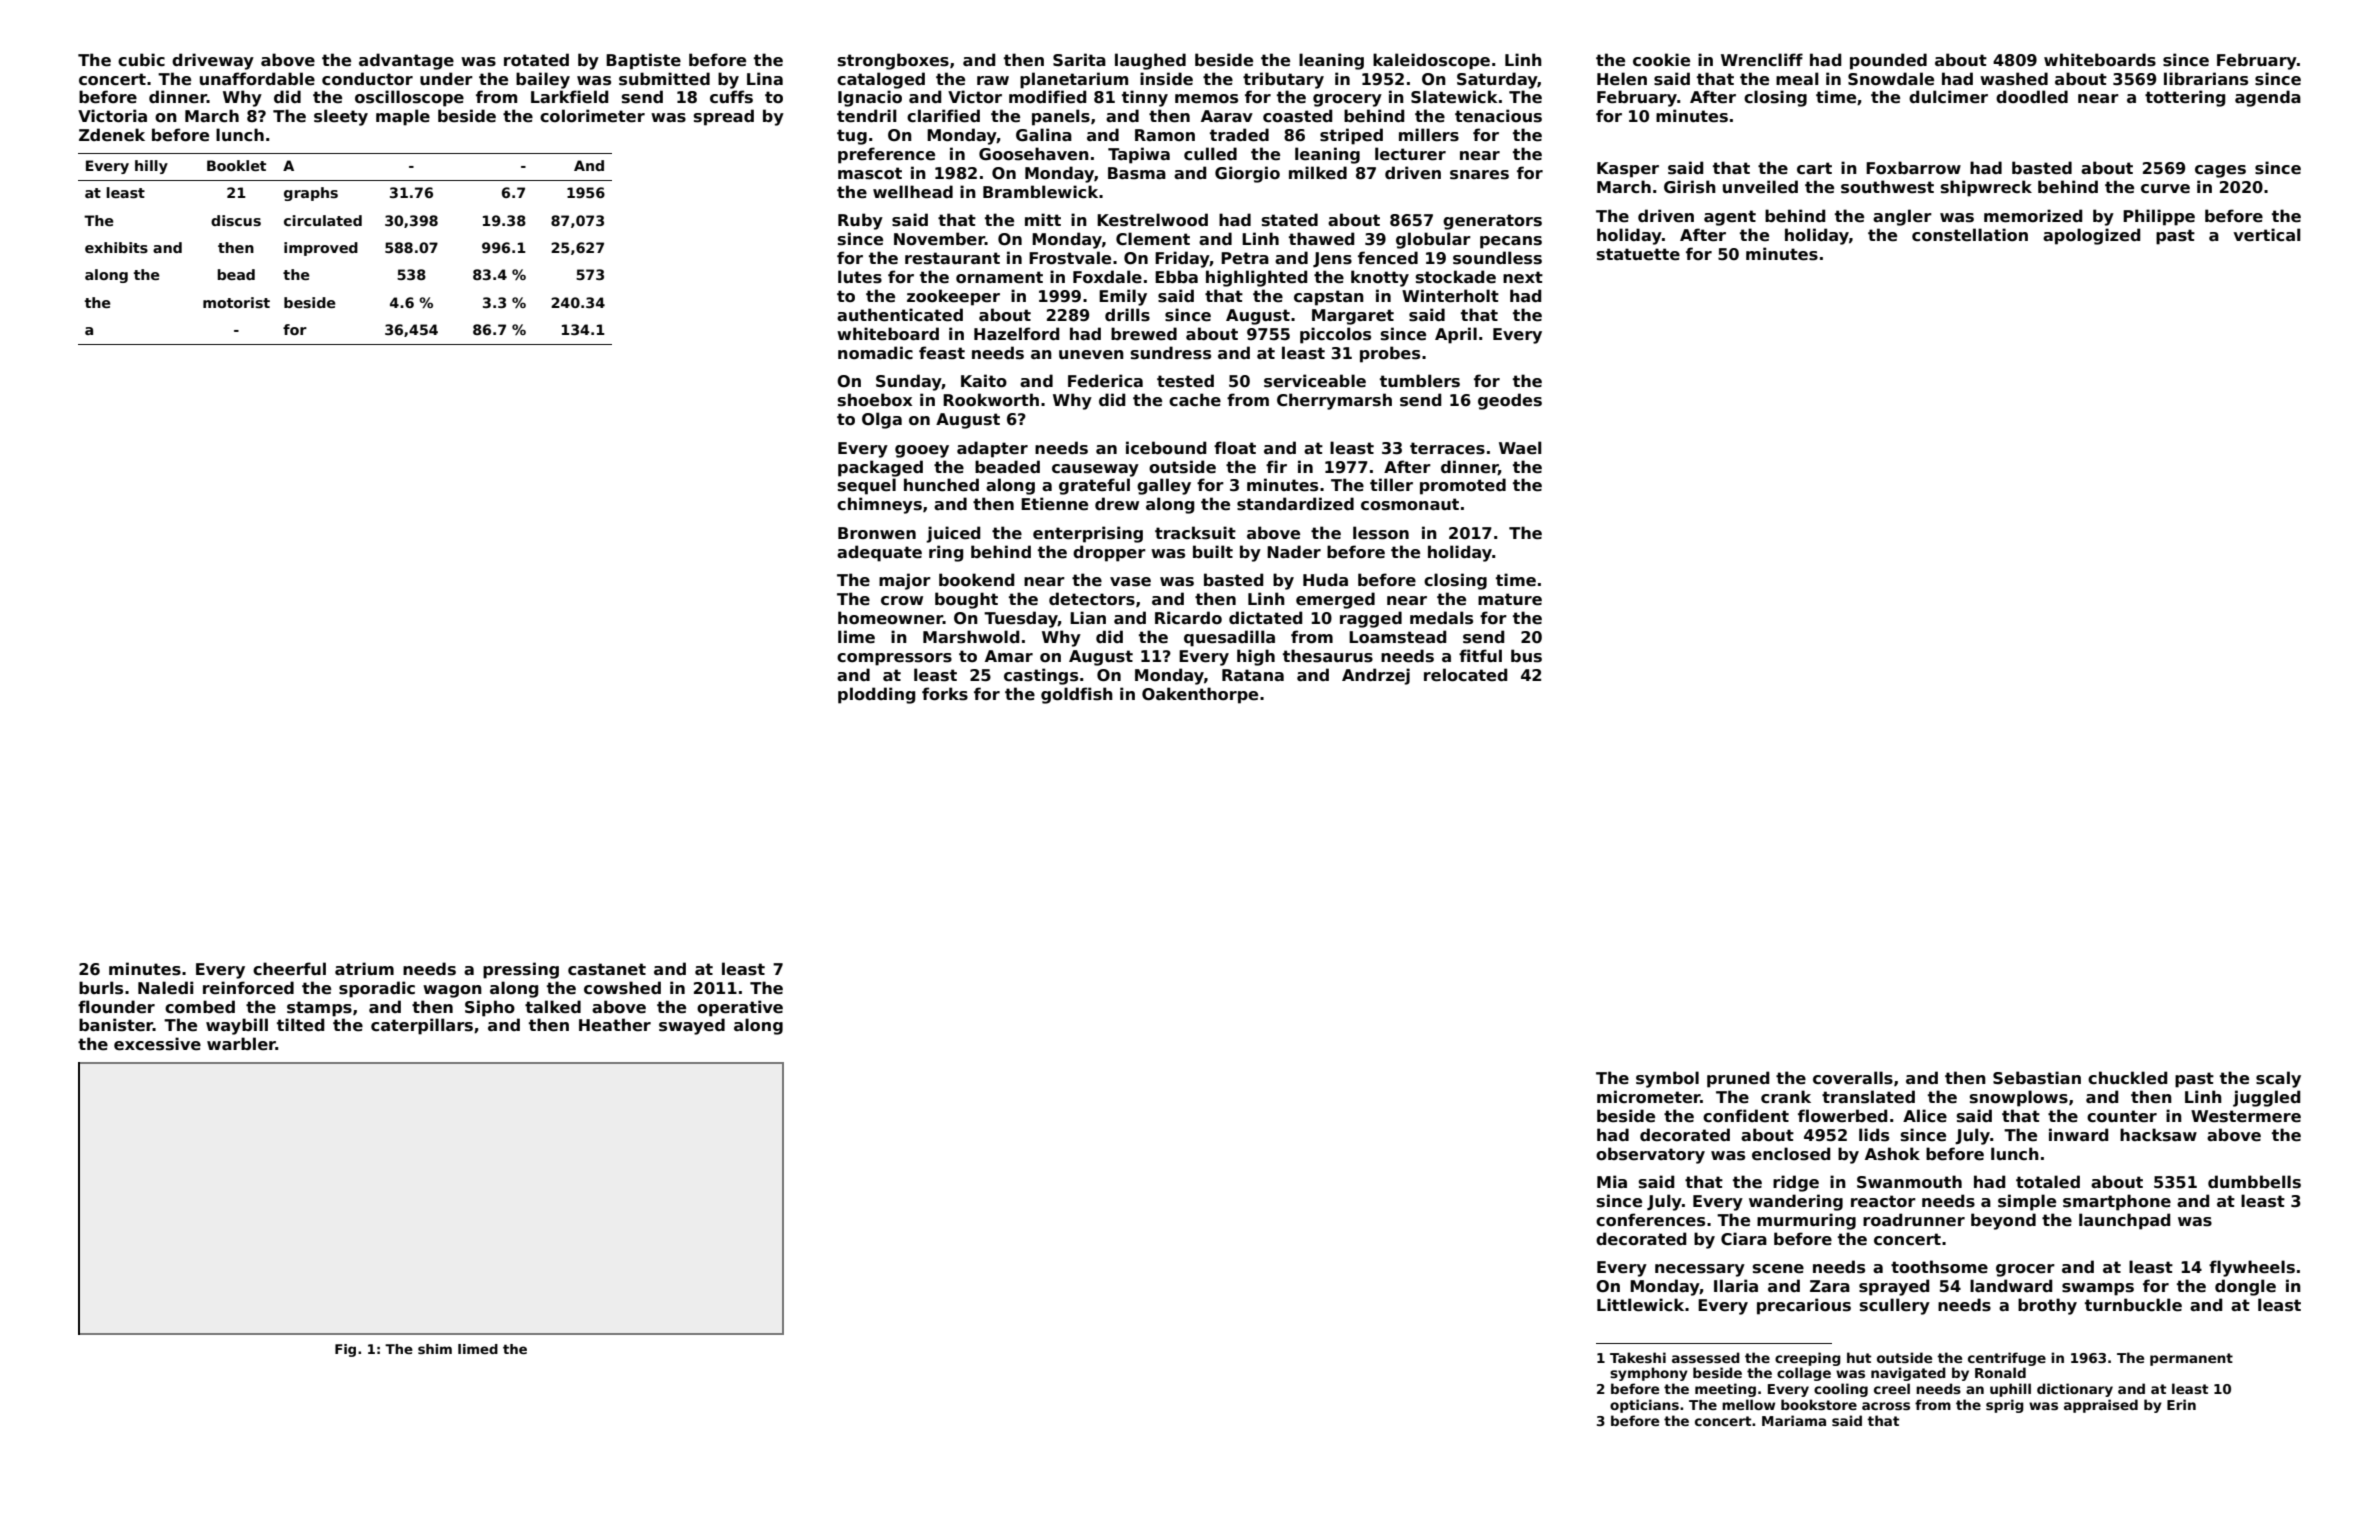 This screenshot has height=1540, width=2380. What do you see at coordinates (1150, 61) in the screenshot?
I see `laughed` at bounding box center [1150, 61].
